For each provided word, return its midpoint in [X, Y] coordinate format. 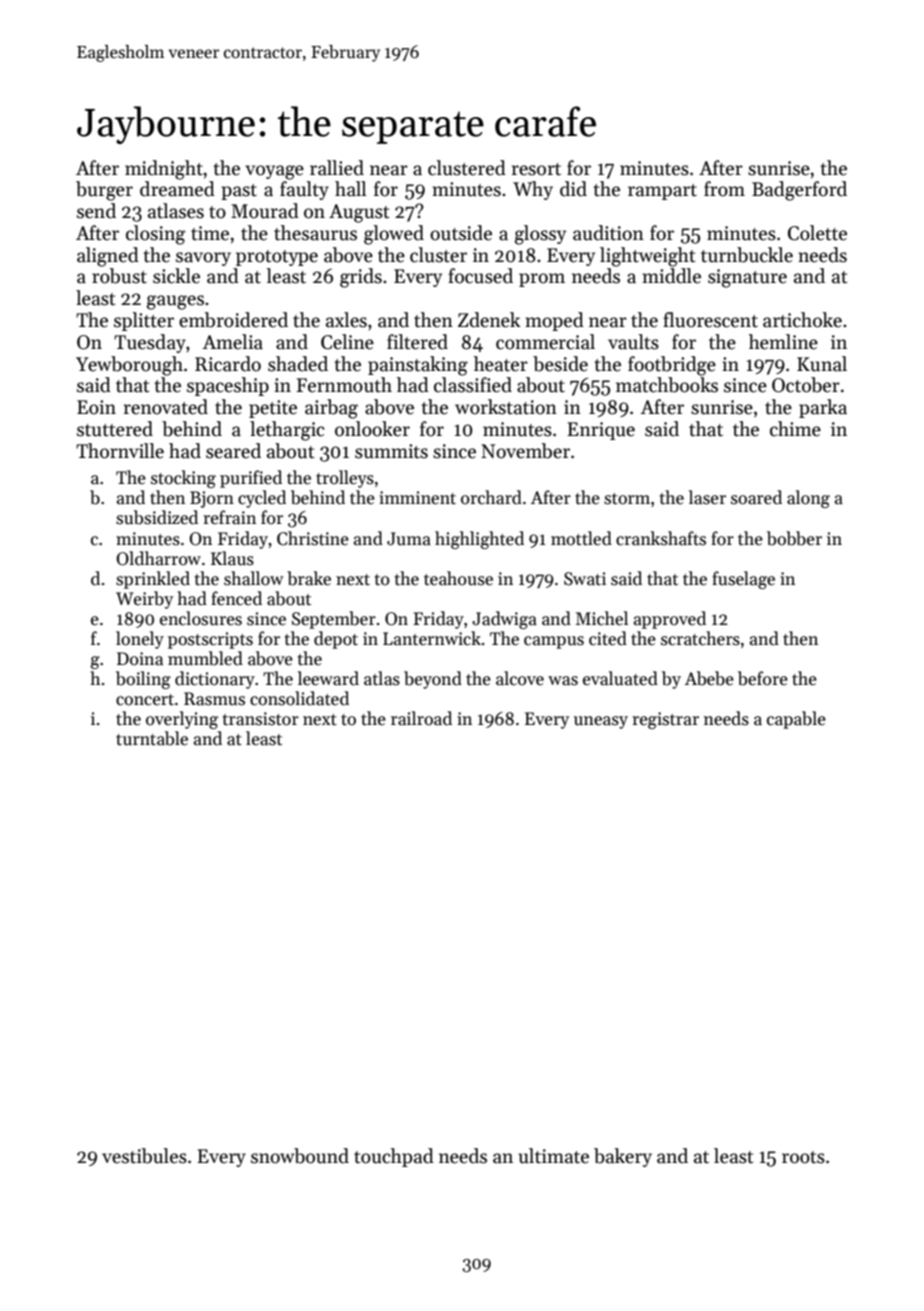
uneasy [601, 722]
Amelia [233, 342]
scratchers [700, 638]
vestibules [144, 1156]
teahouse [458, 578]
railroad [421, 718]
